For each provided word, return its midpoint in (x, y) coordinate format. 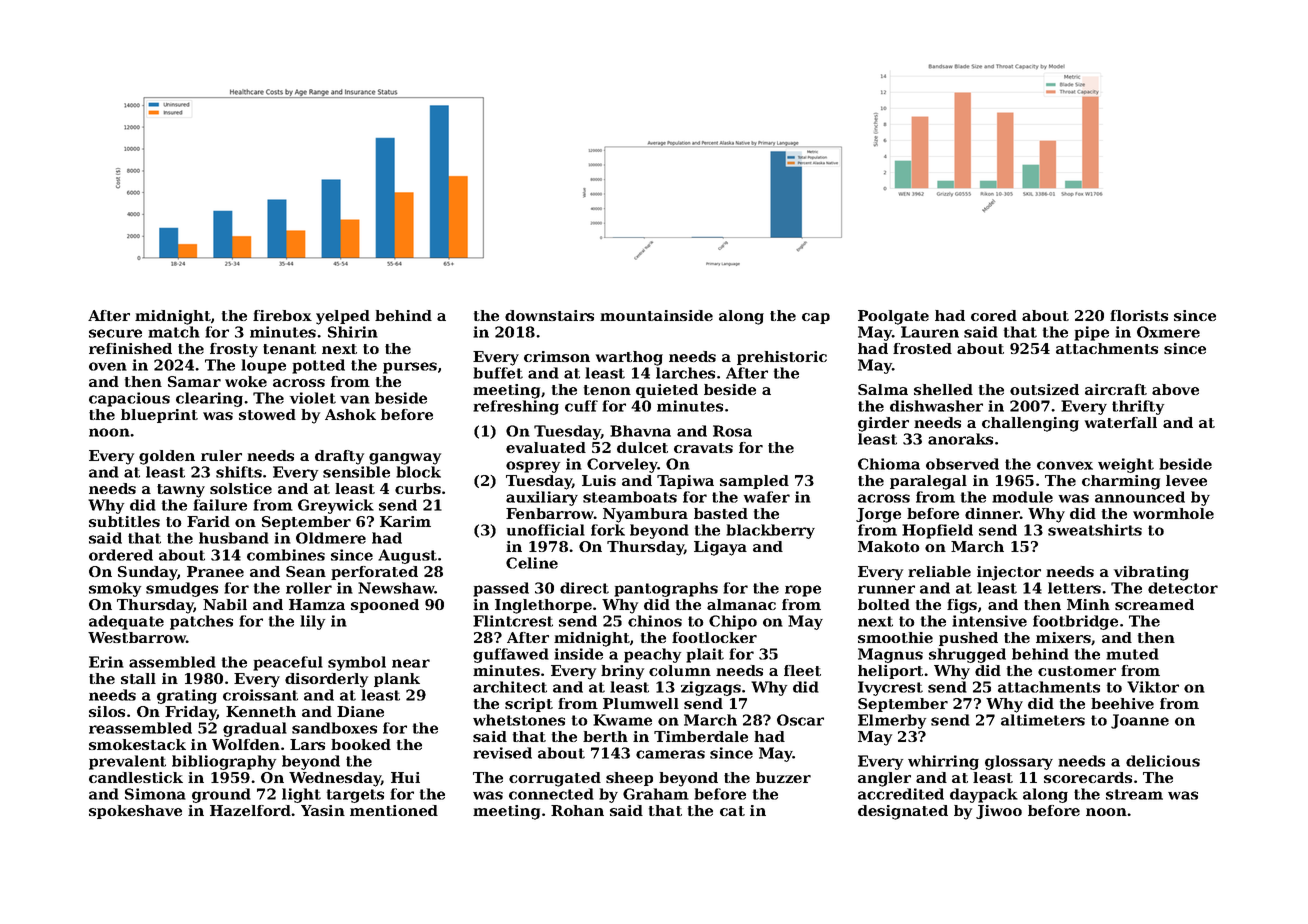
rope (803, 591)
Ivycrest (890, 688)
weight (1126, 465)
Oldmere (331, 538)
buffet (498, 373)
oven (108, 366)
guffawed (511, 655)
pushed (968, 639)
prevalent (127, 762)
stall (138, 678)
